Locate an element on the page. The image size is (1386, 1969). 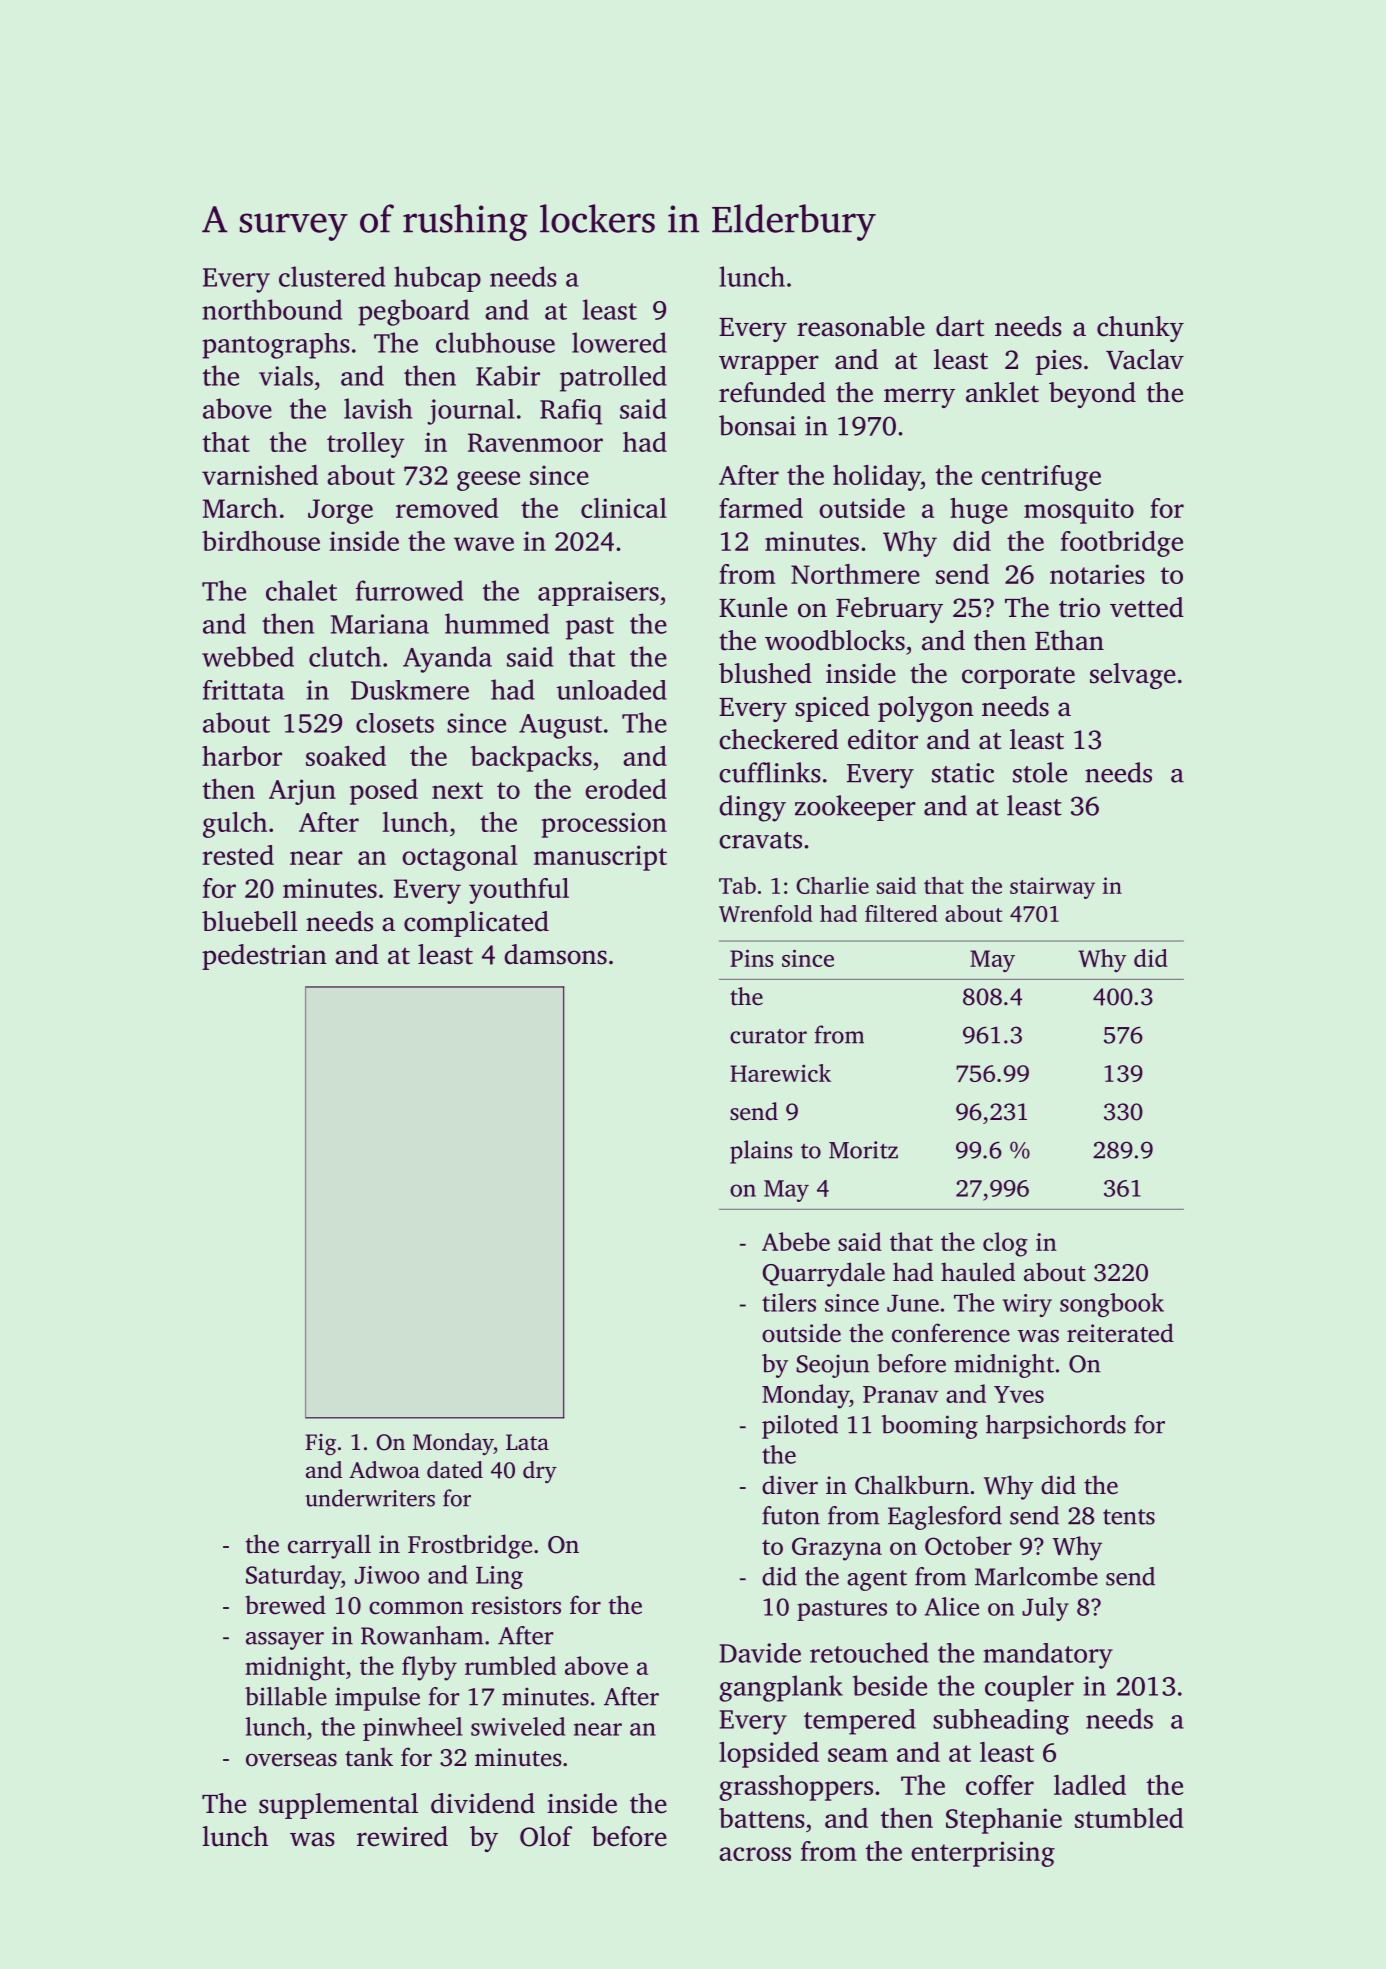
tilers is located at coordinates (789, 1302).
